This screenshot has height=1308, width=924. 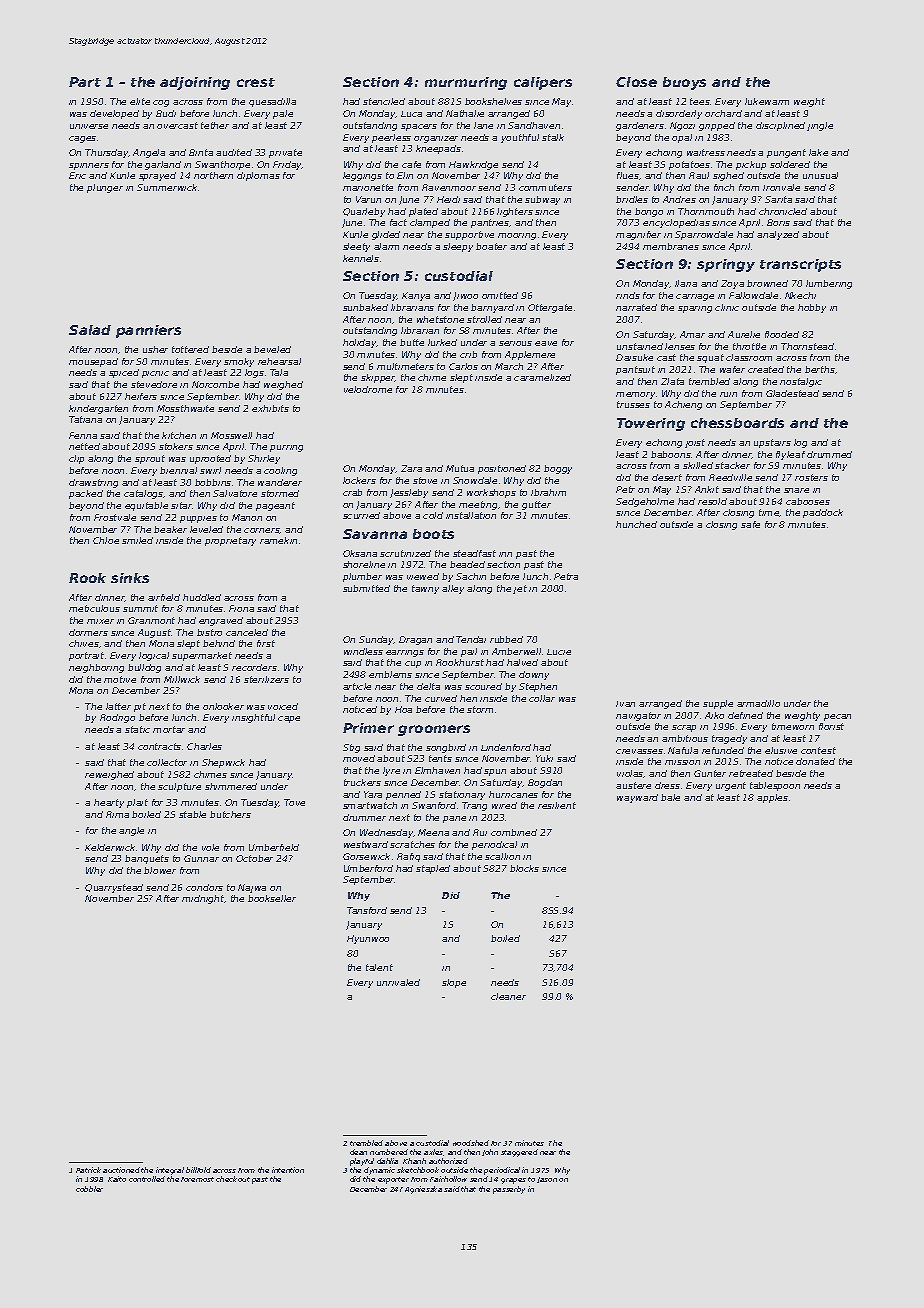 I want to click on biennial, so click(x=178, y=470).
